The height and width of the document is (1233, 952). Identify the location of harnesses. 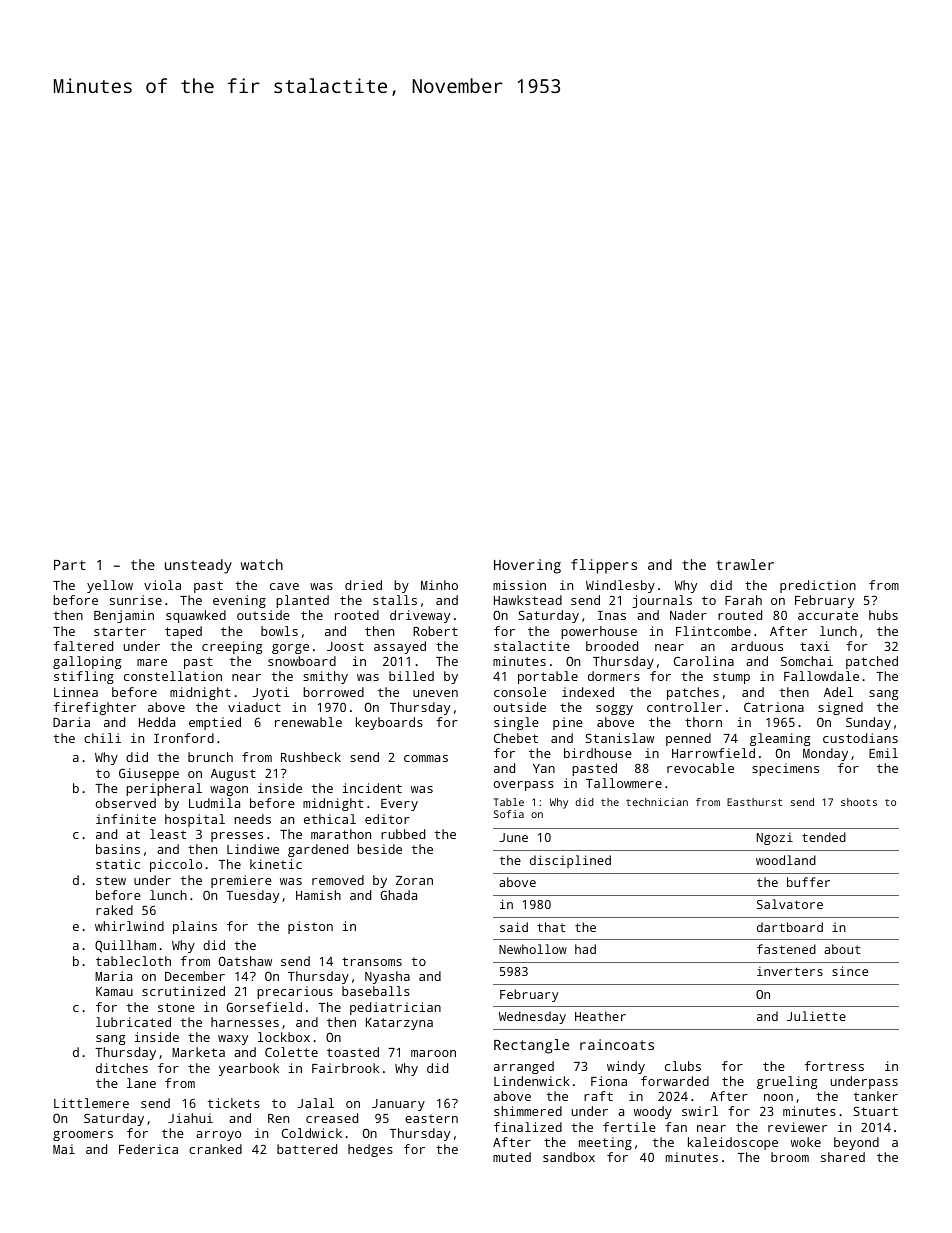
(245, 1022).
